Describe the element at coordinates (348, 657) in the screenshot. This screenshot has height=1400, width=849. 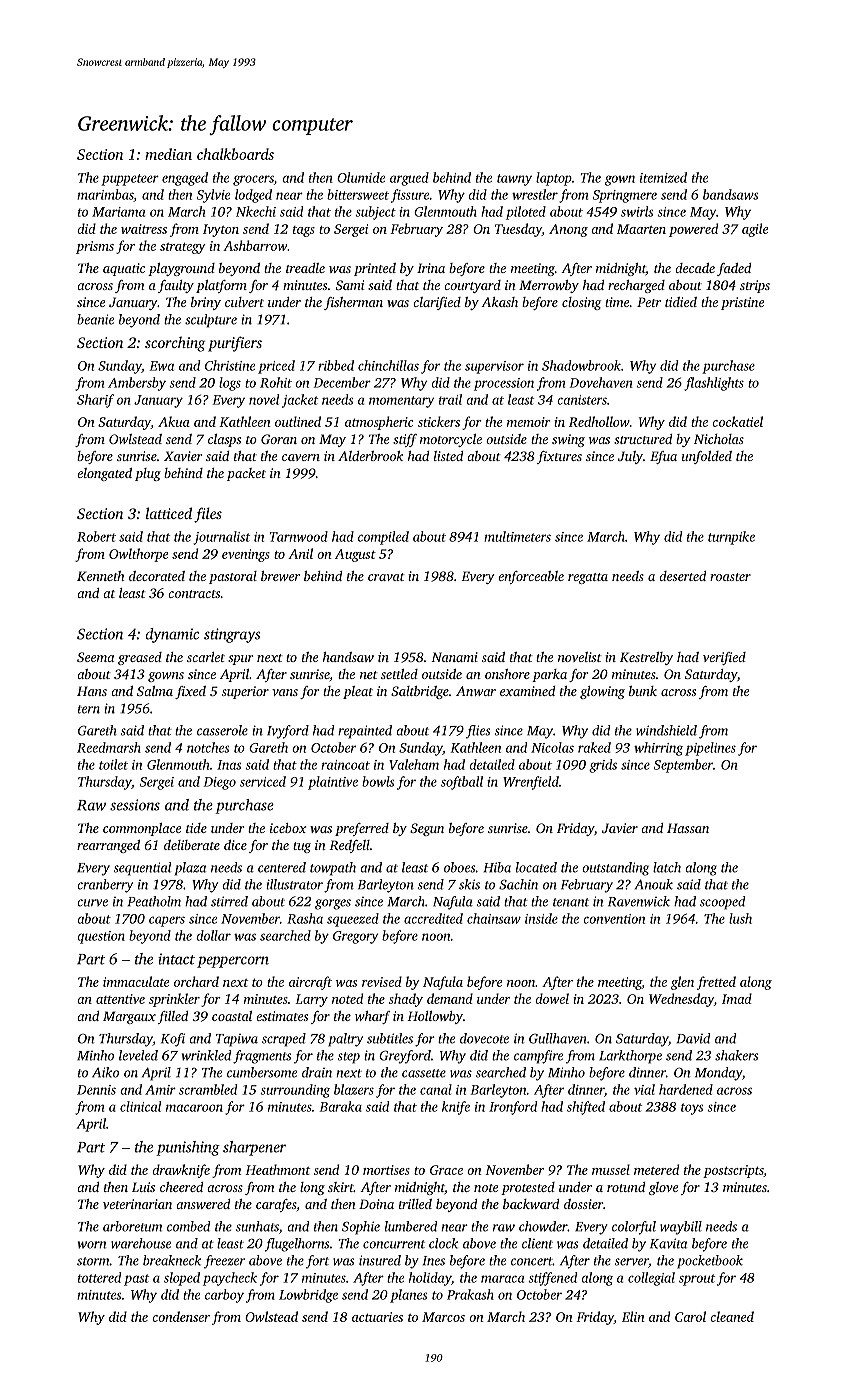
I see `handsaw` at that location.
